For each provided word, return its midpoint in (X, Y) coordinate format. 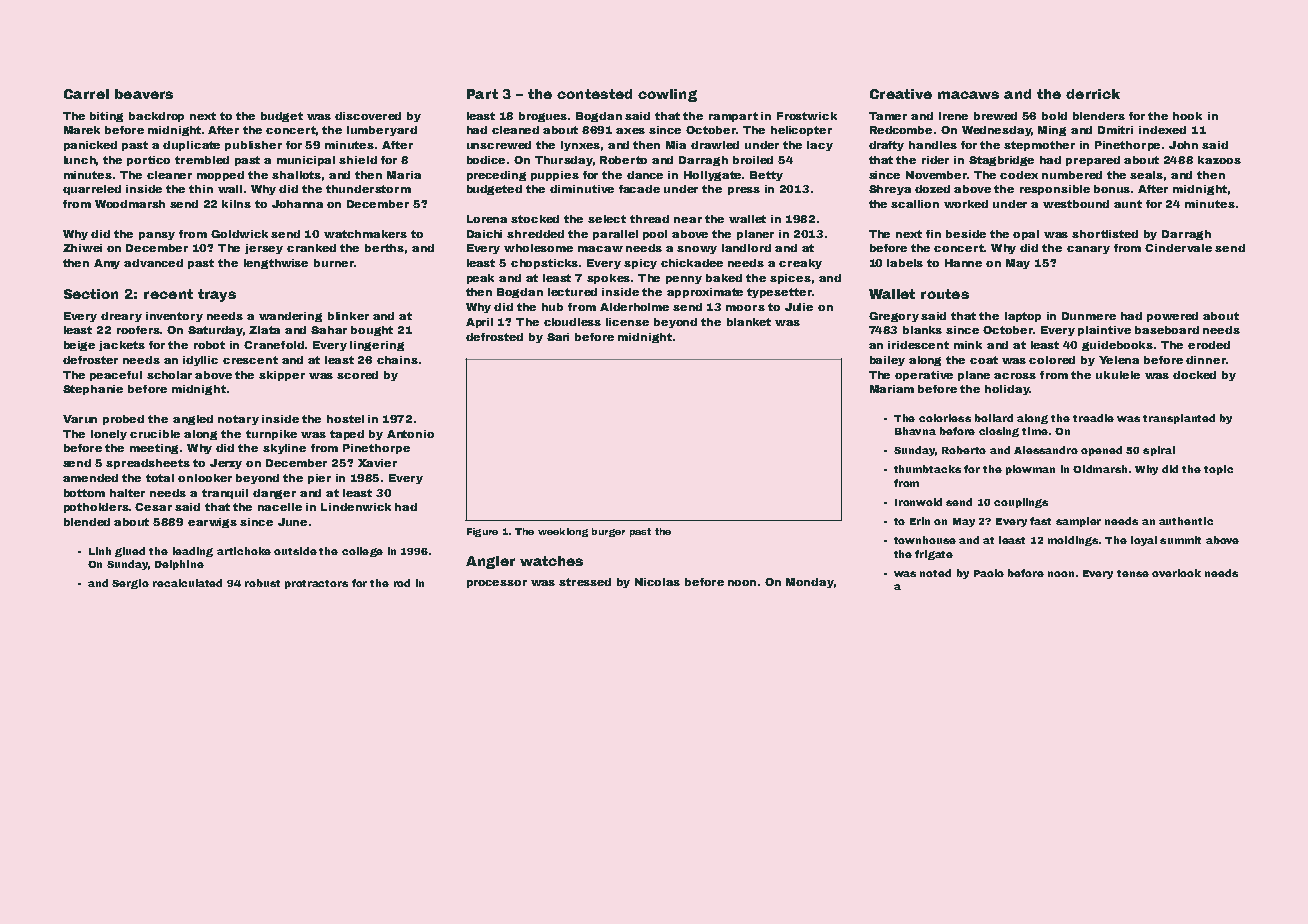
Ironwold (918, 502)
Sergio (130, 584)
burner (334, 263)
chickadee (692, 263)
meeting (154, 449)
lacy (820, 146)
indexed (1162, 130)
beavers (144, 94)
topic (1218, 470)
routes (945, 294)
